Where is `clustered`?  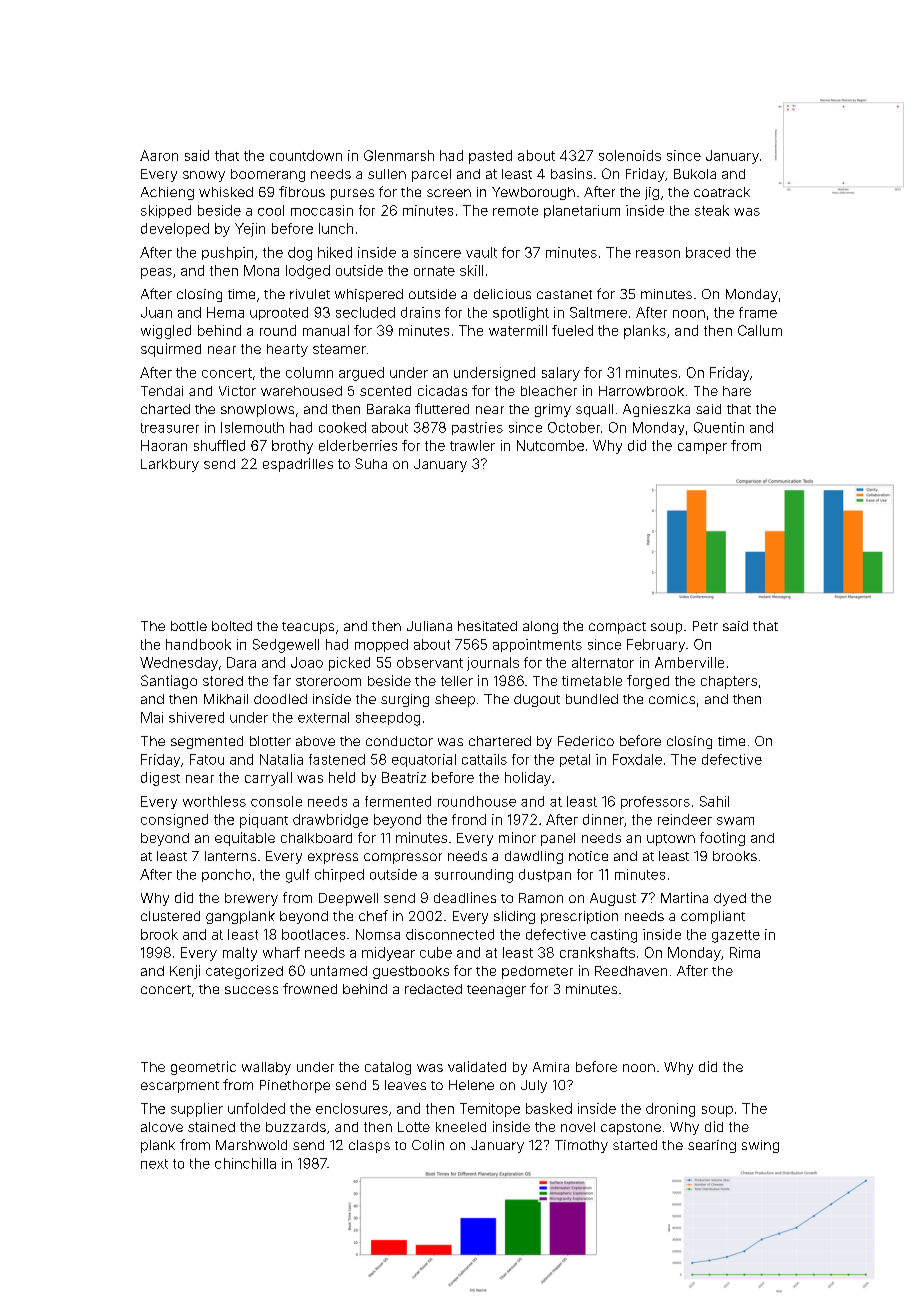
clustered is located at coordinates (170, 916).
